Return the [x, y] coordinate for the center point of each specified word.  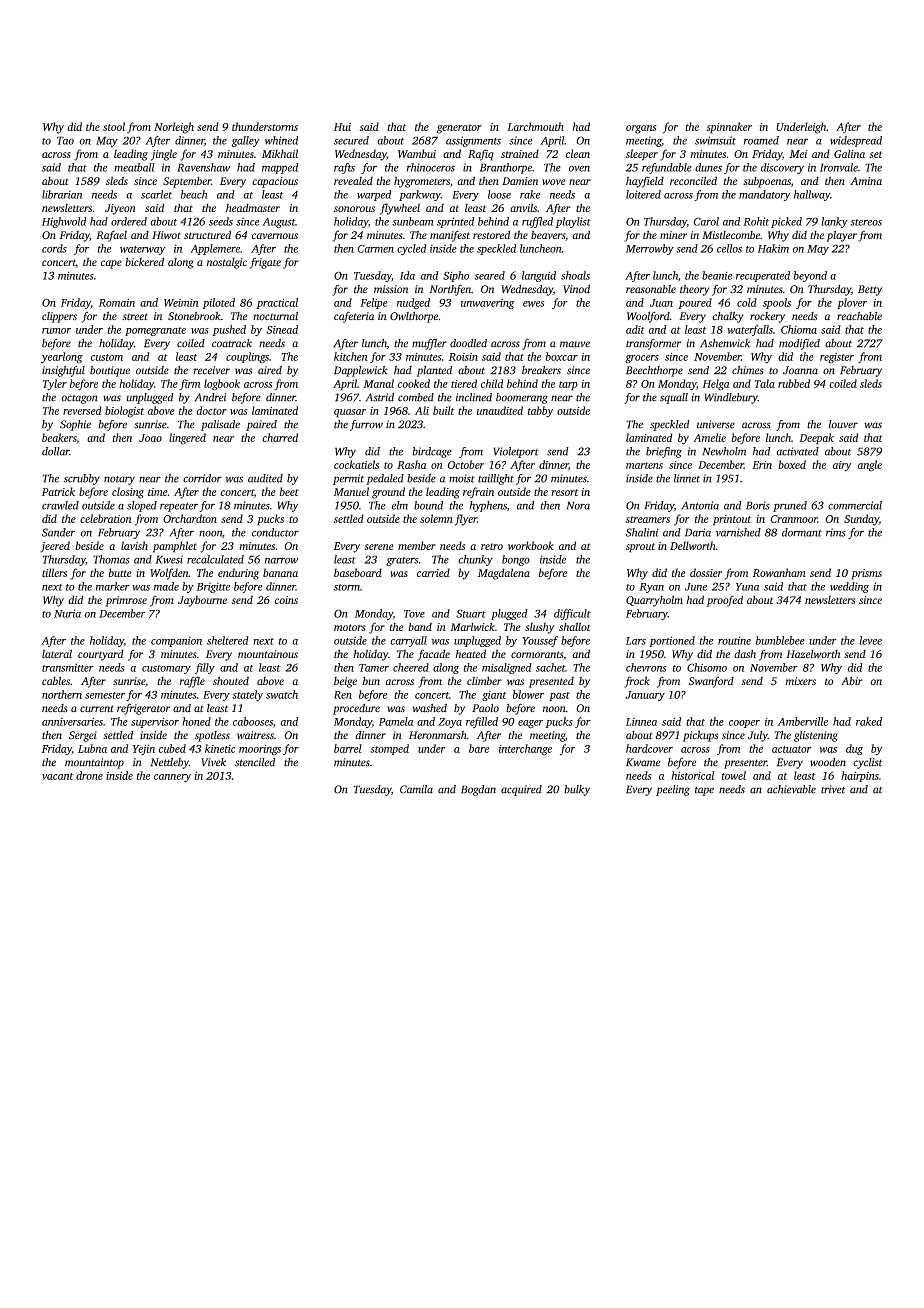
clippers [59, 317]
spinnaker [729, 128]
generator [459, 129]
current [97, 709]
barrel [348, 748]
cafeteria [354, 317]
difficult [572, 614]
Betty [870, 290]
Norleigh [174, 128]
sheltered [227, 640]
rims [836, 532]
